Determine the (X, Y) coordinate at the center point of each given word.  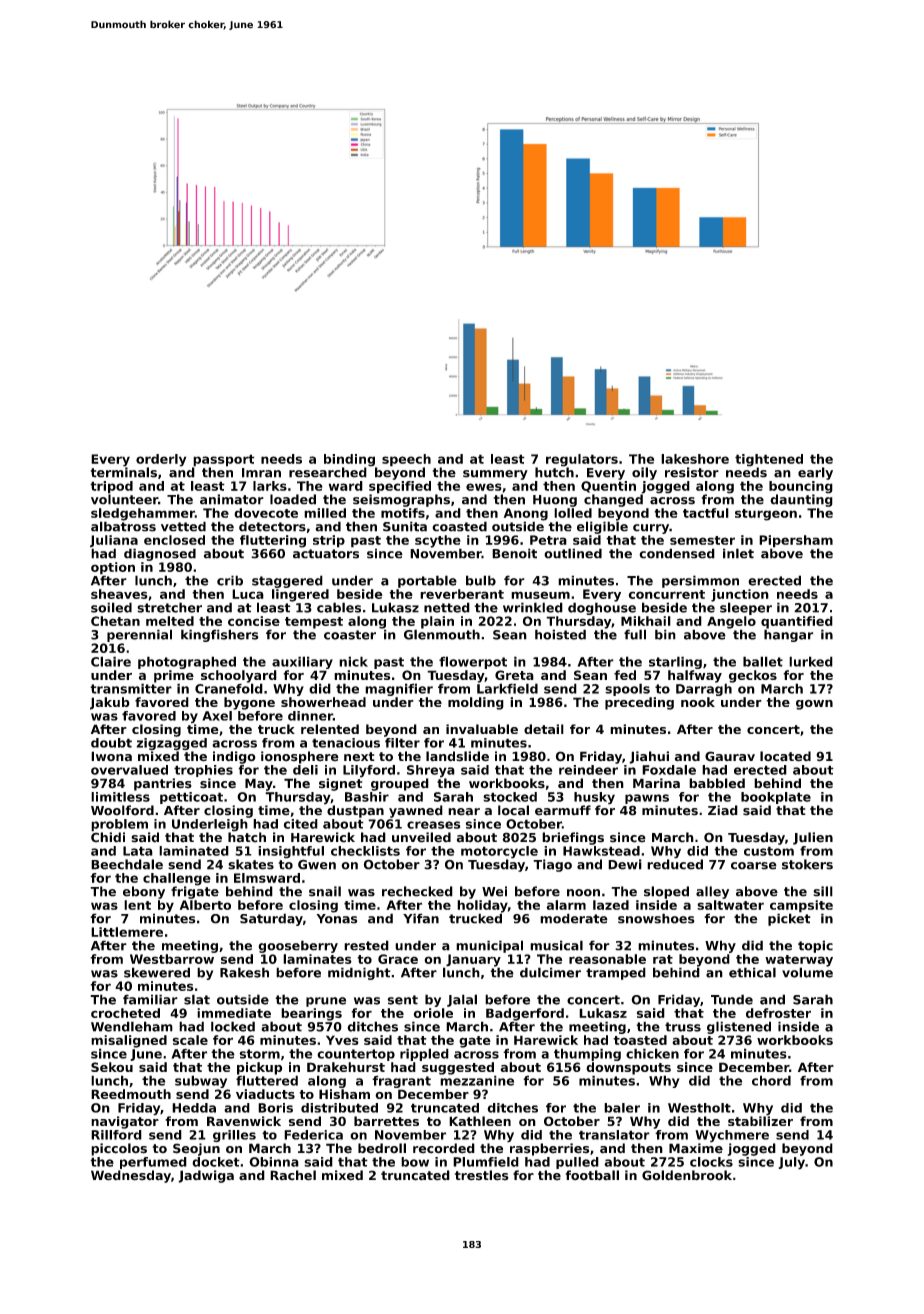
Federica (313, 1135)
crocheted (125, 1013)
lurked (811, 661)
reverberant (462, 594)
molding (476, 703)
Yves (342, 1040)
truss (683, 1027)
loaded (293, 499)
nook (698, 702)
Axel (217, 716)
